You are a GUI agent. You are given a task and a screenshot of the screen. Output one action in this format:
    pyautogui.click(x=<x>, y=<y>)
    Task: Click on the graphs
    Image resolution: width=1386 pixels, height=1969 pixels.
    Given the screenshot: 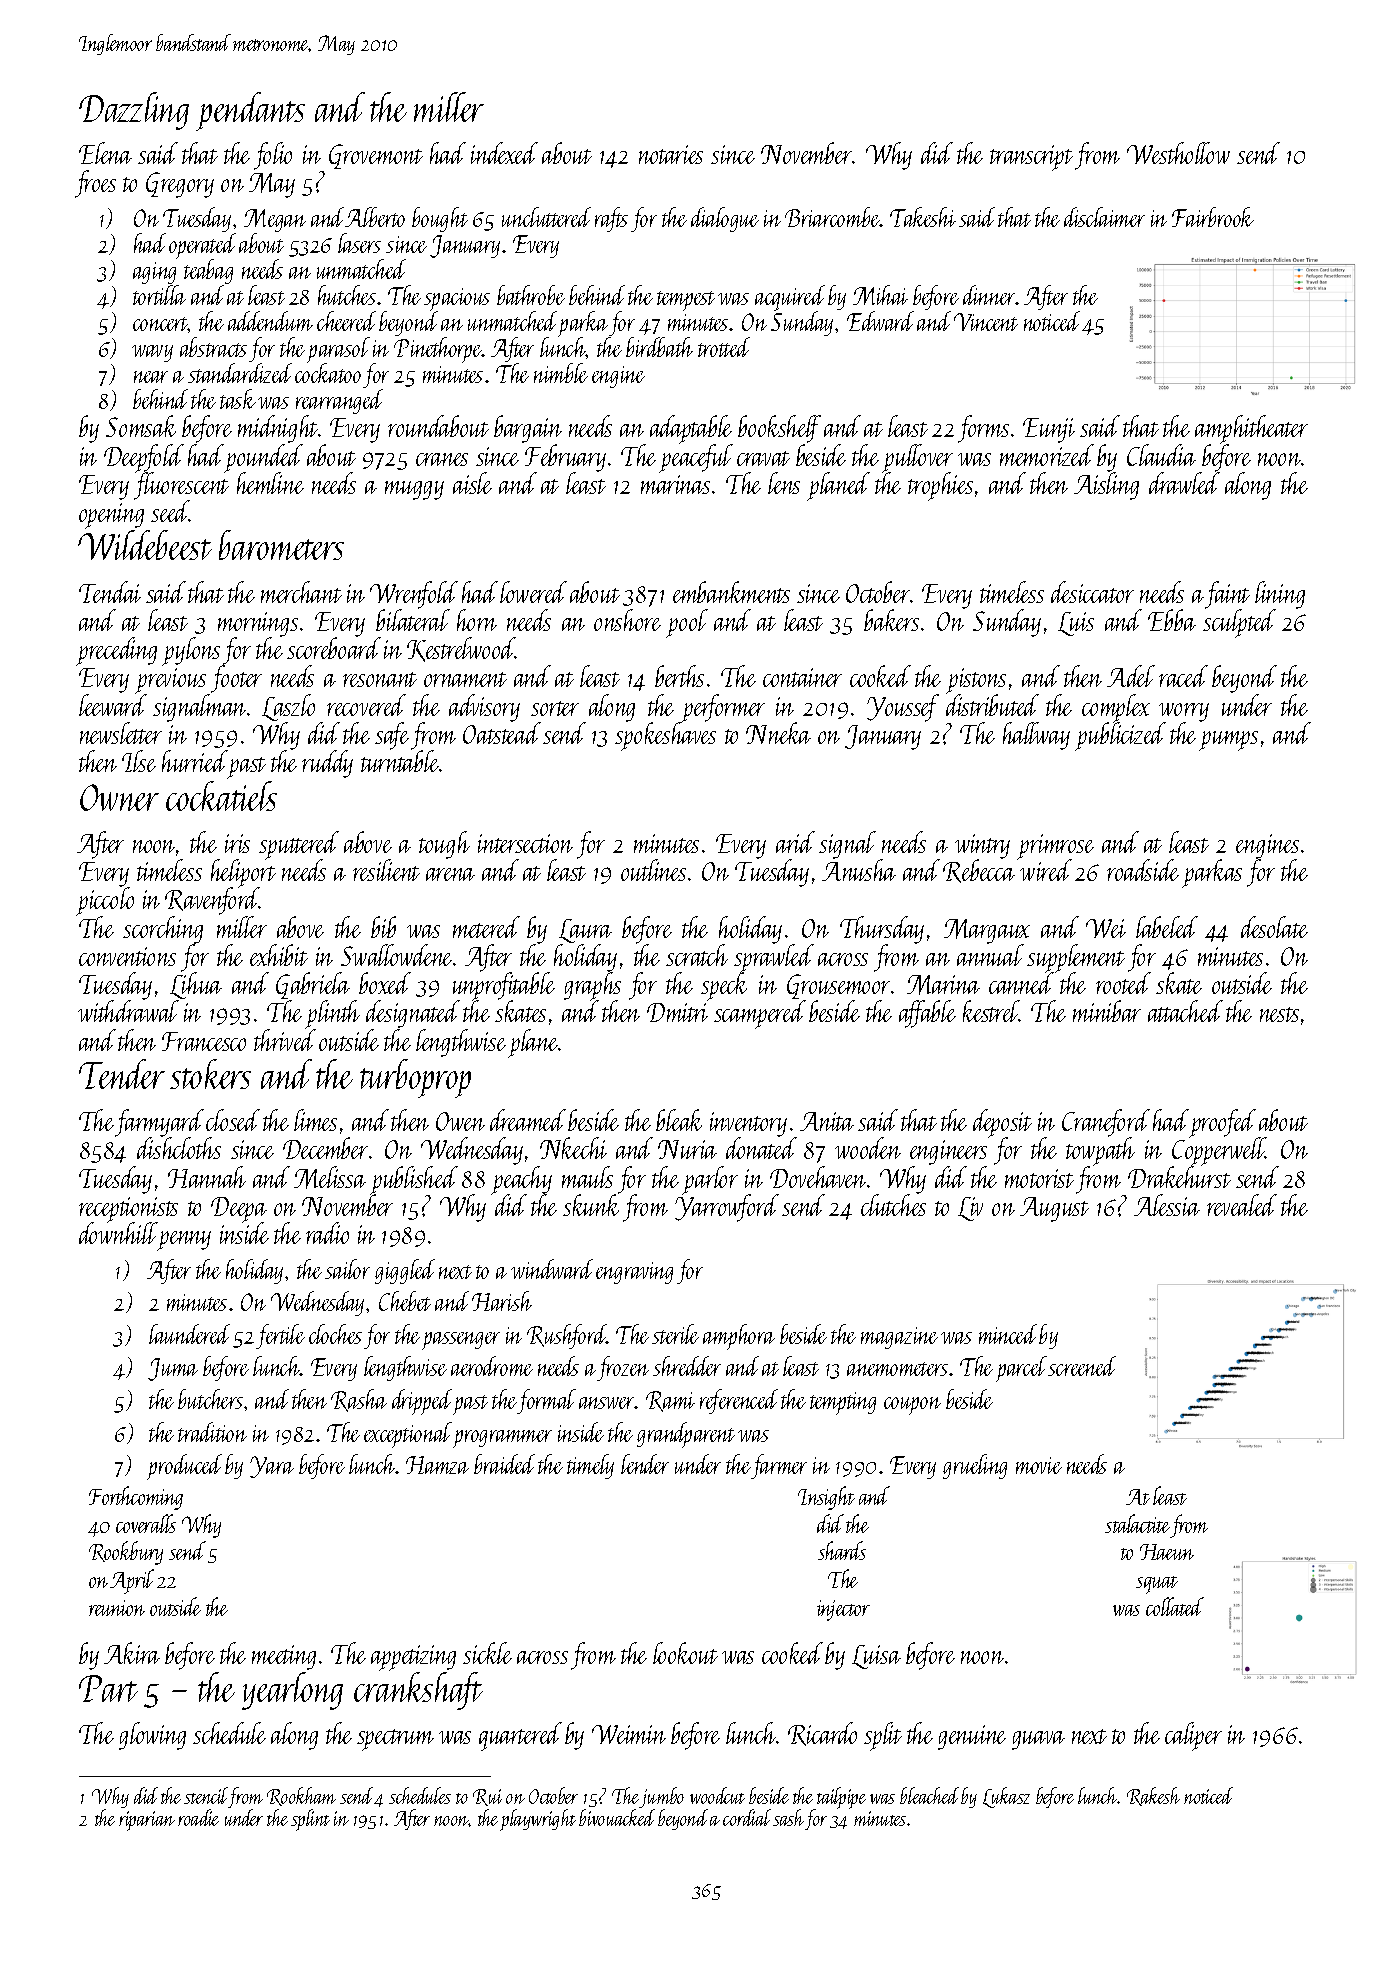 What is the action you would take?
    pyautogui.click(x=592, y=986)
